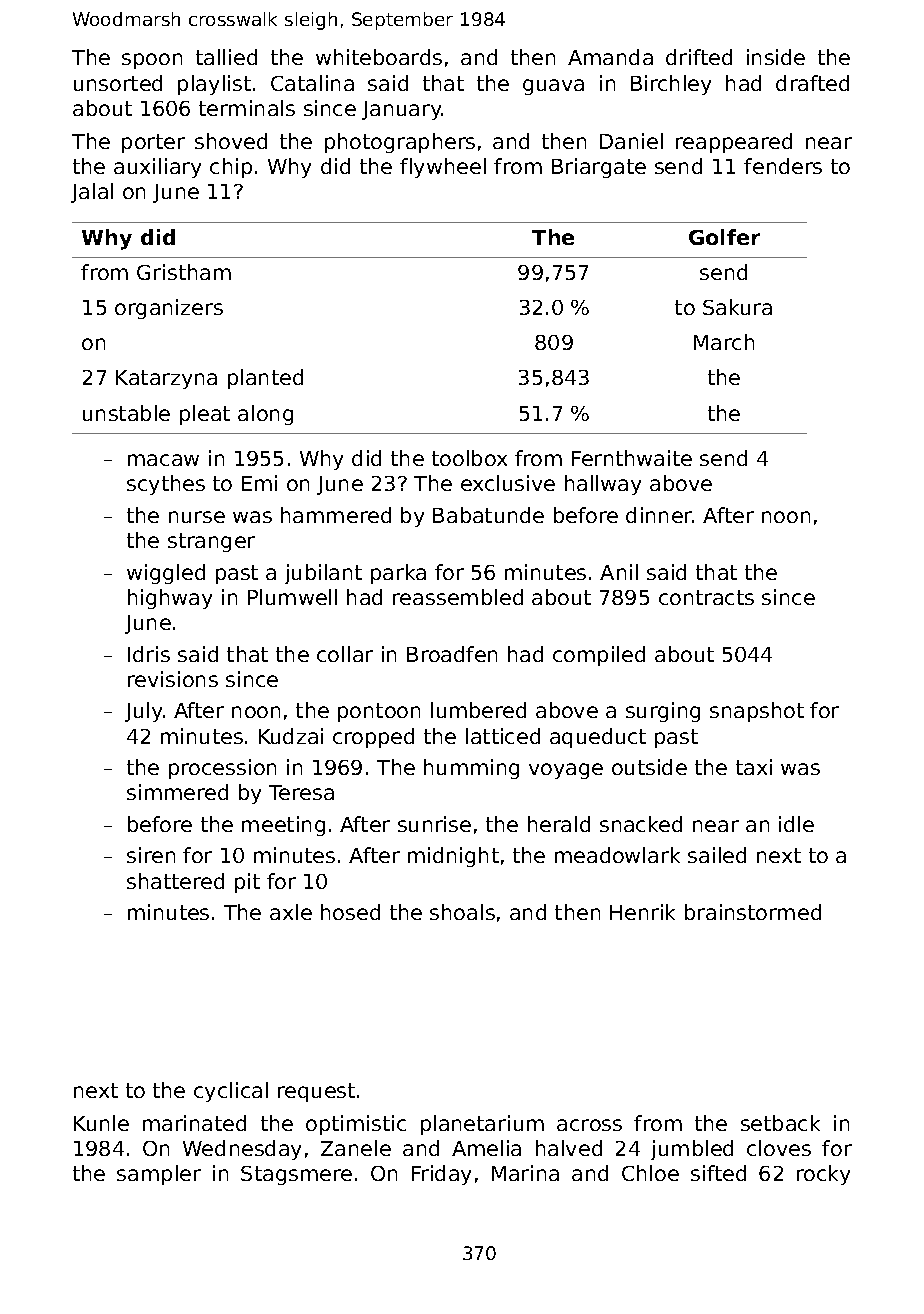 This page has width=924, height=1314. What do you see at coordinates (356, 1125) in the page?
I see `optimistic` at bounding box center [356, 1125].
